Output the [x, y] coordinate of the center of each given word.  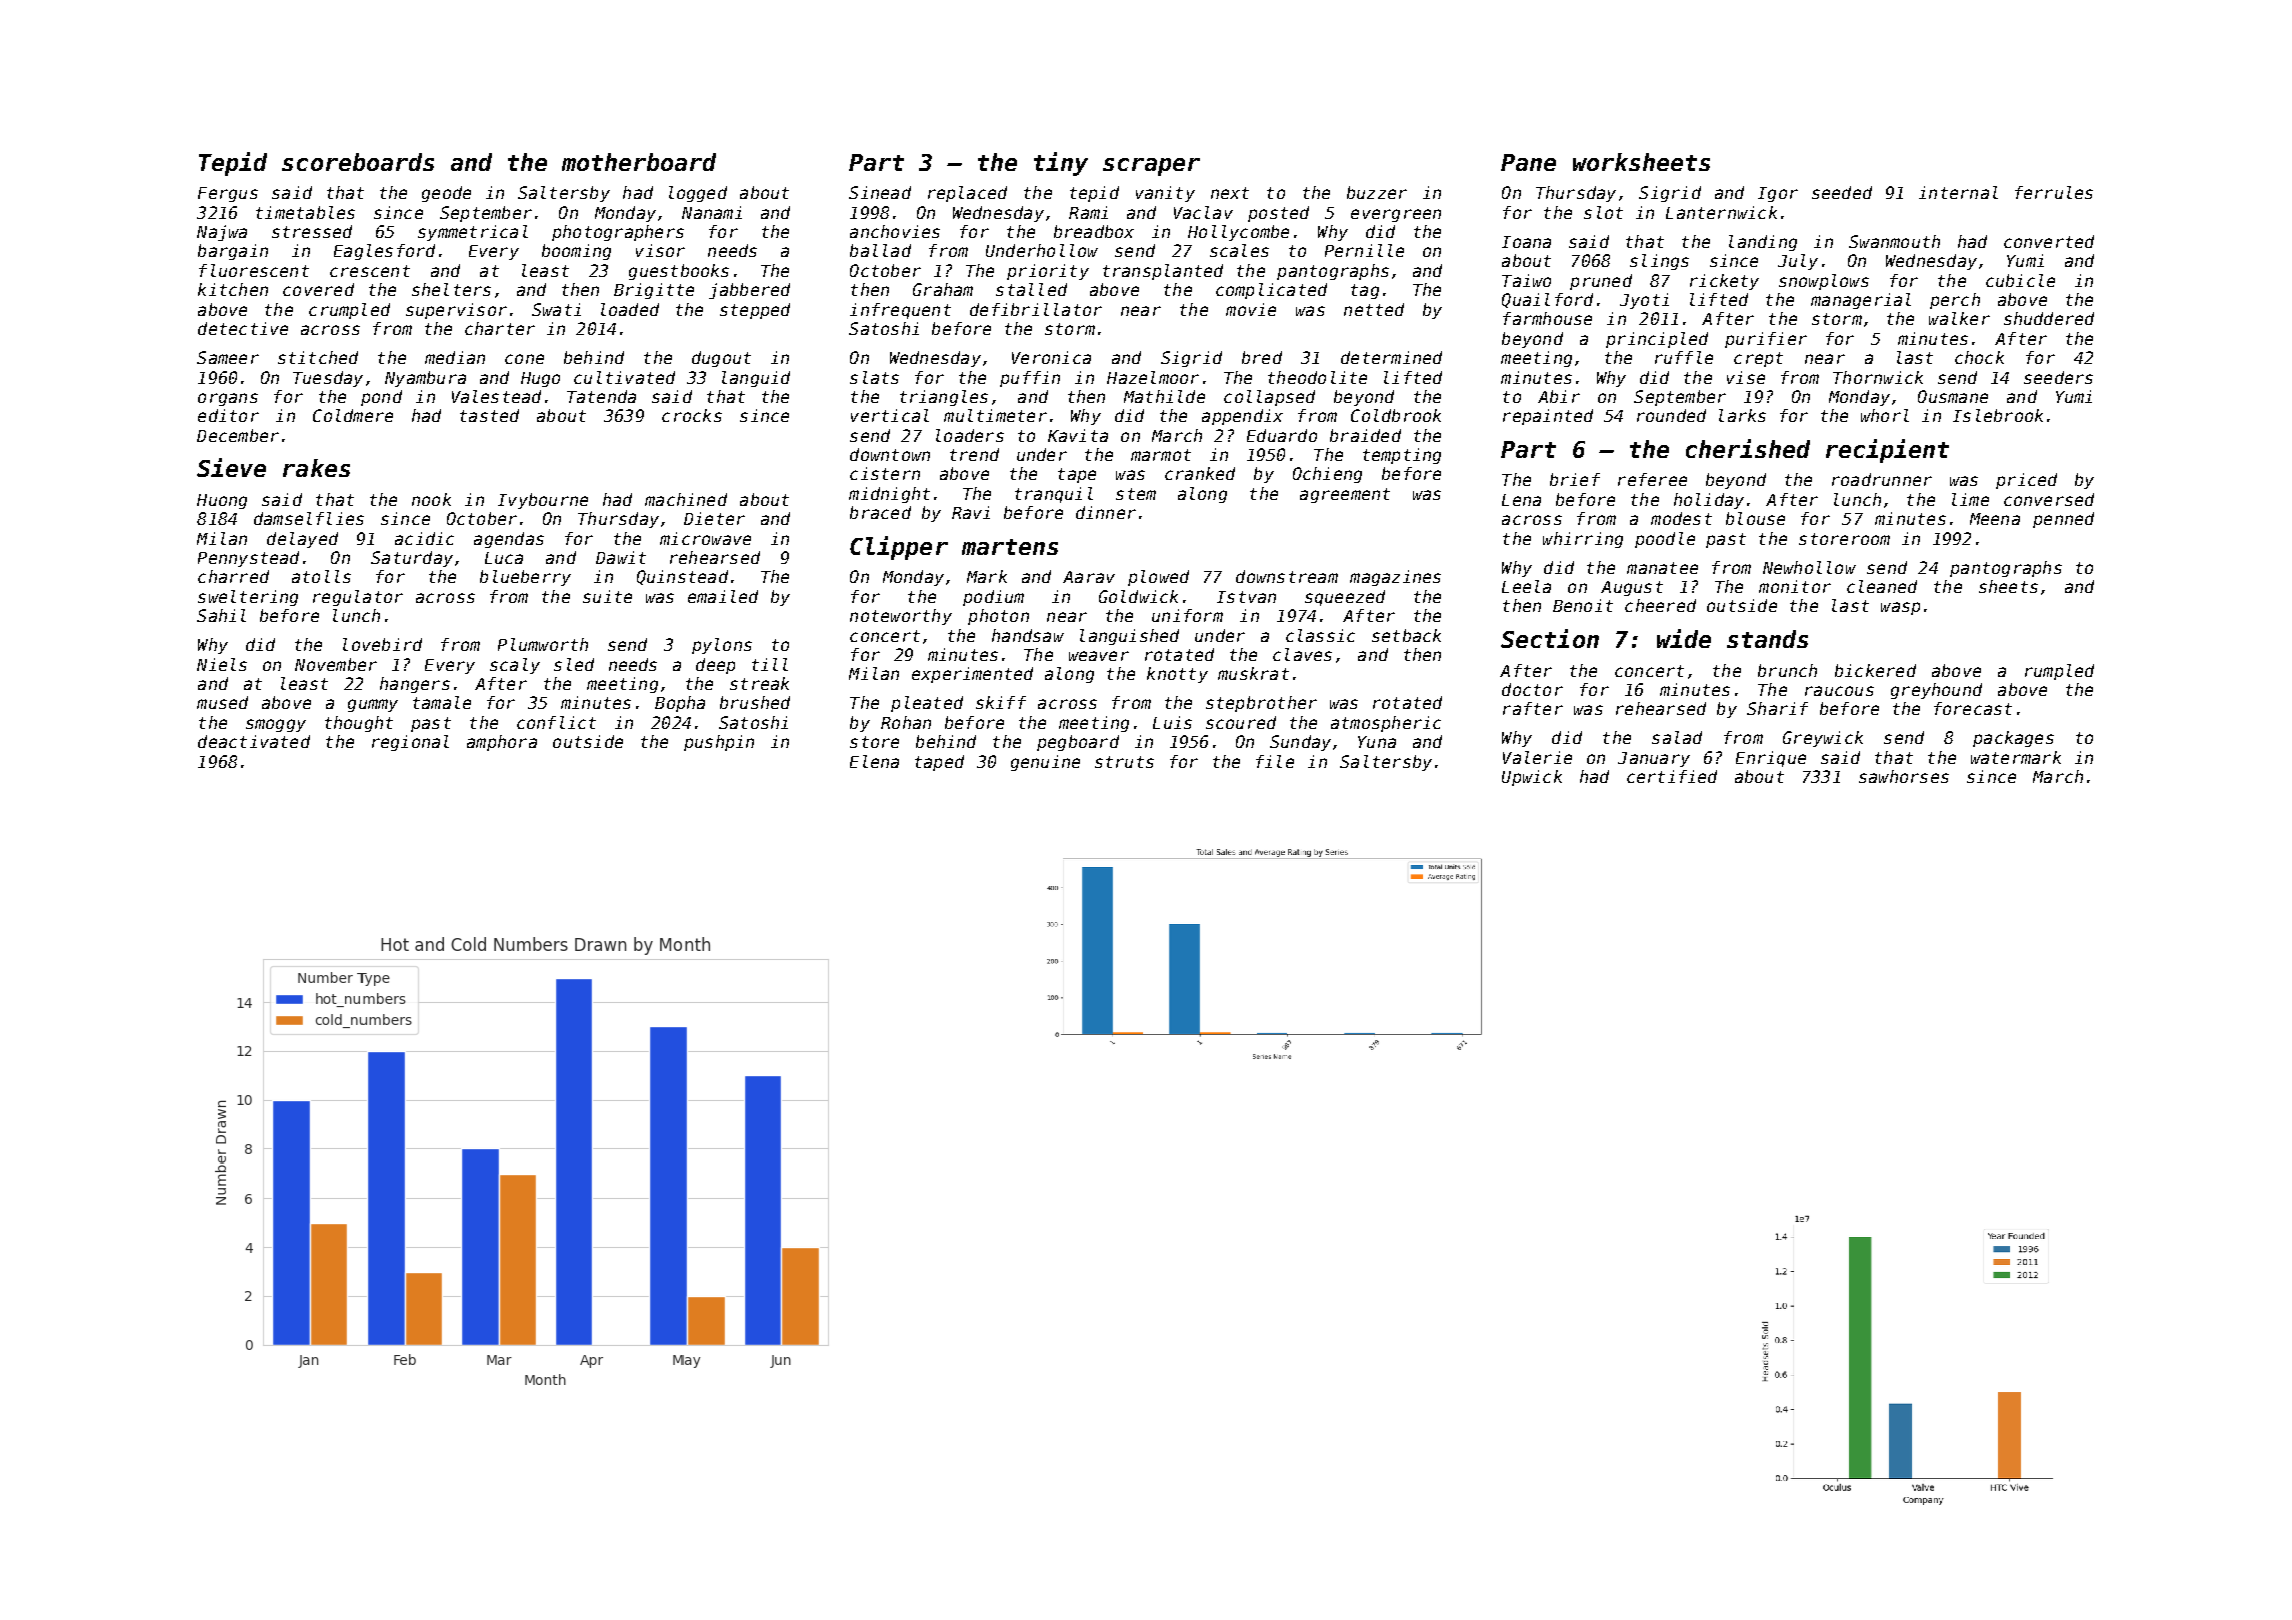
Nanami [712, 212]
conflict [556, 722]
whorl [1885, 415]
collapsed [1269, 398]
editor [228, 415]
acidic [424, 538]
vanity [1165, 194]
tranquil [1054, 495]
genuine [1045, 763]
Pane [1528, 162]
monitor [1795, 586]
